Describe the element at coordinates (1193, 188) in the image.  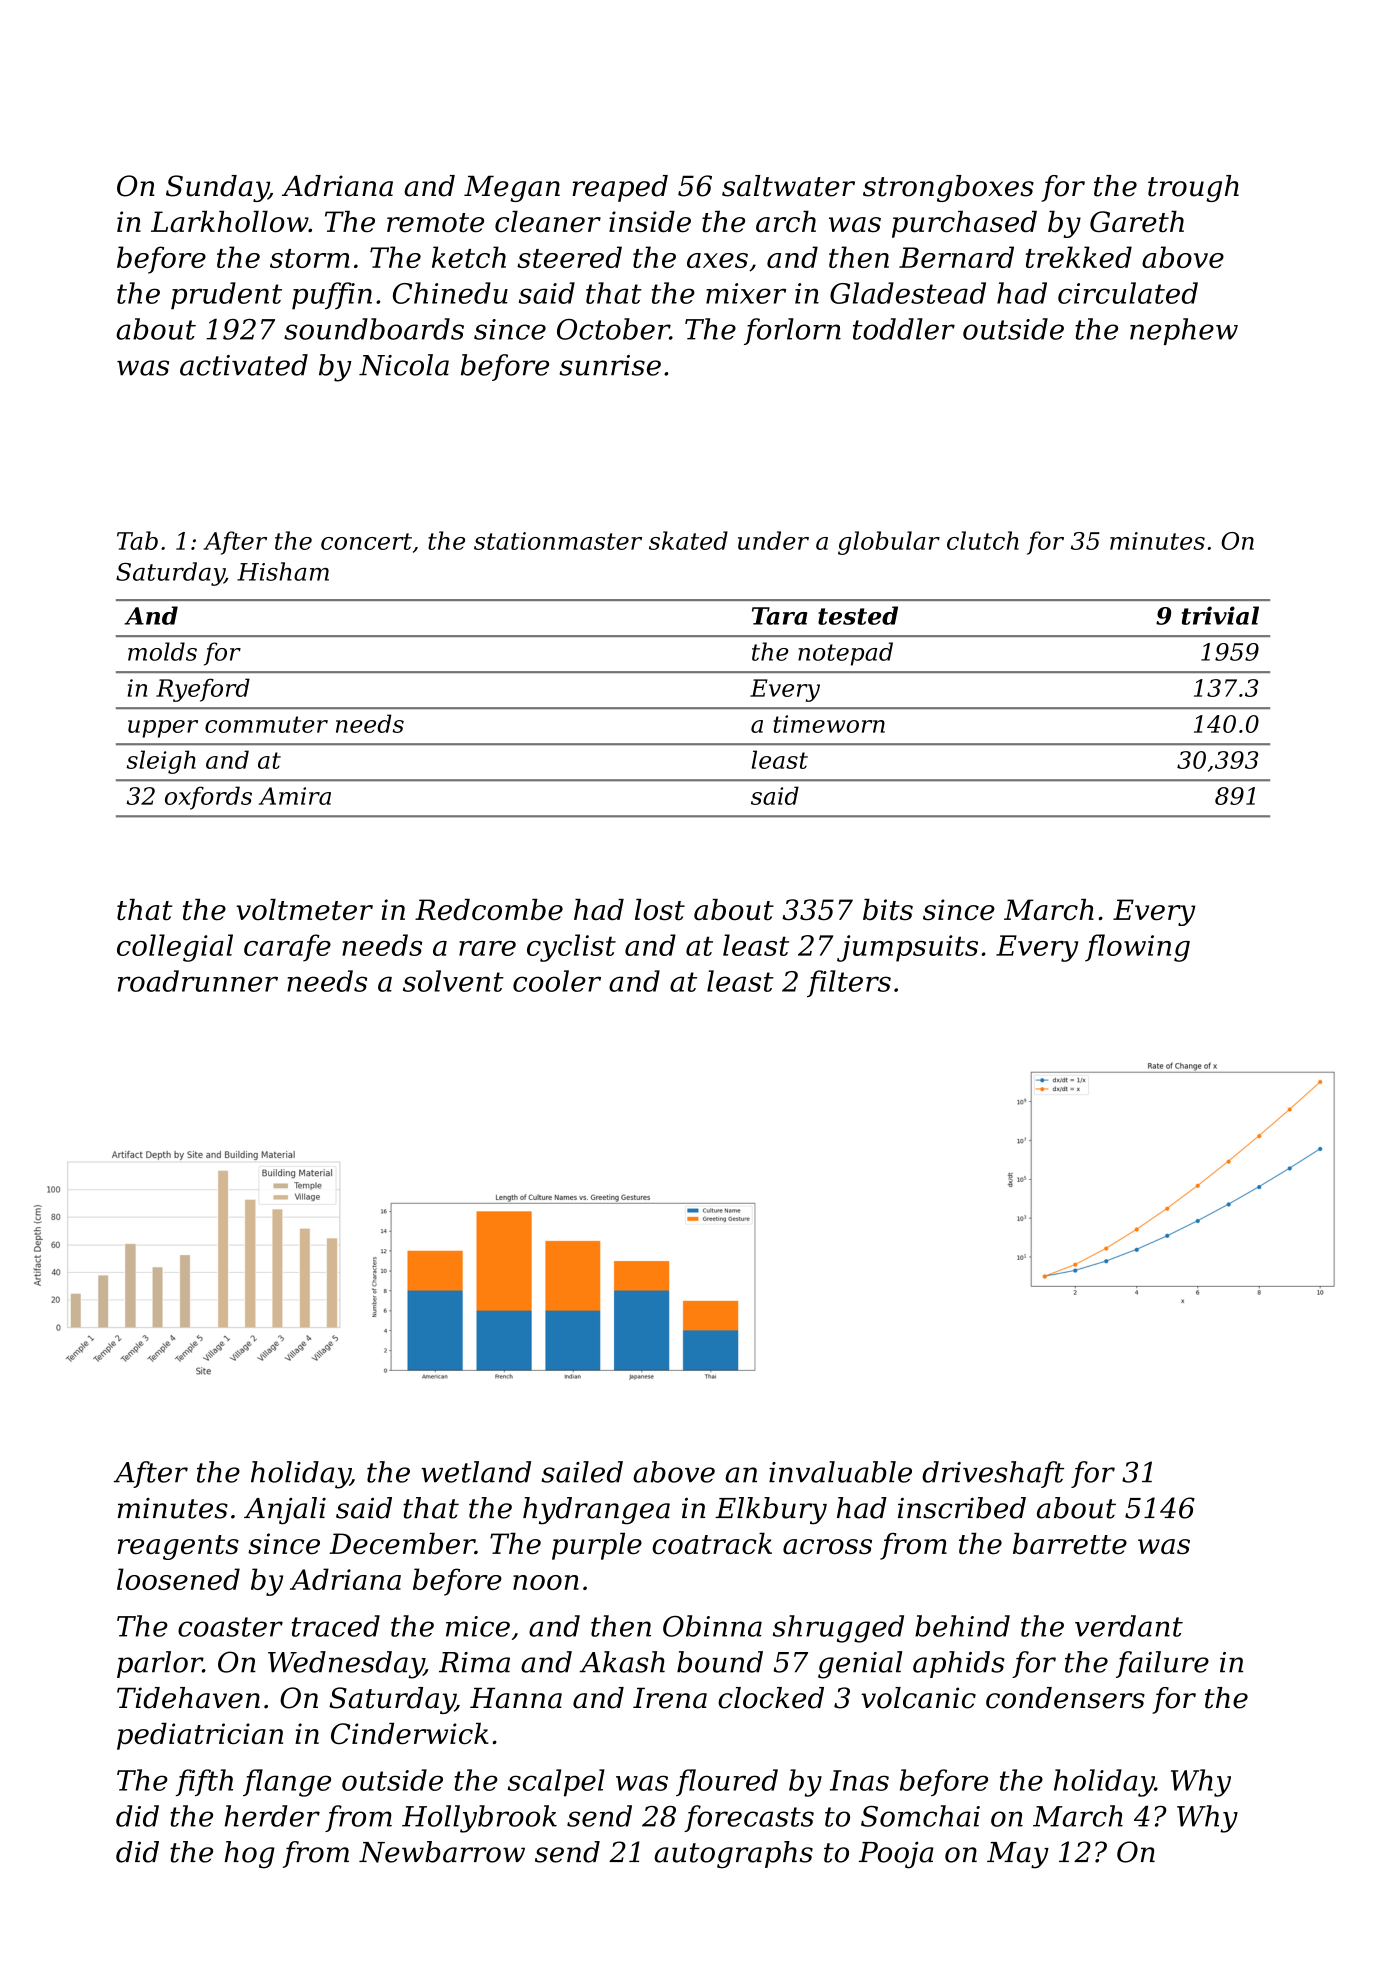
I see `trough` at that location.
